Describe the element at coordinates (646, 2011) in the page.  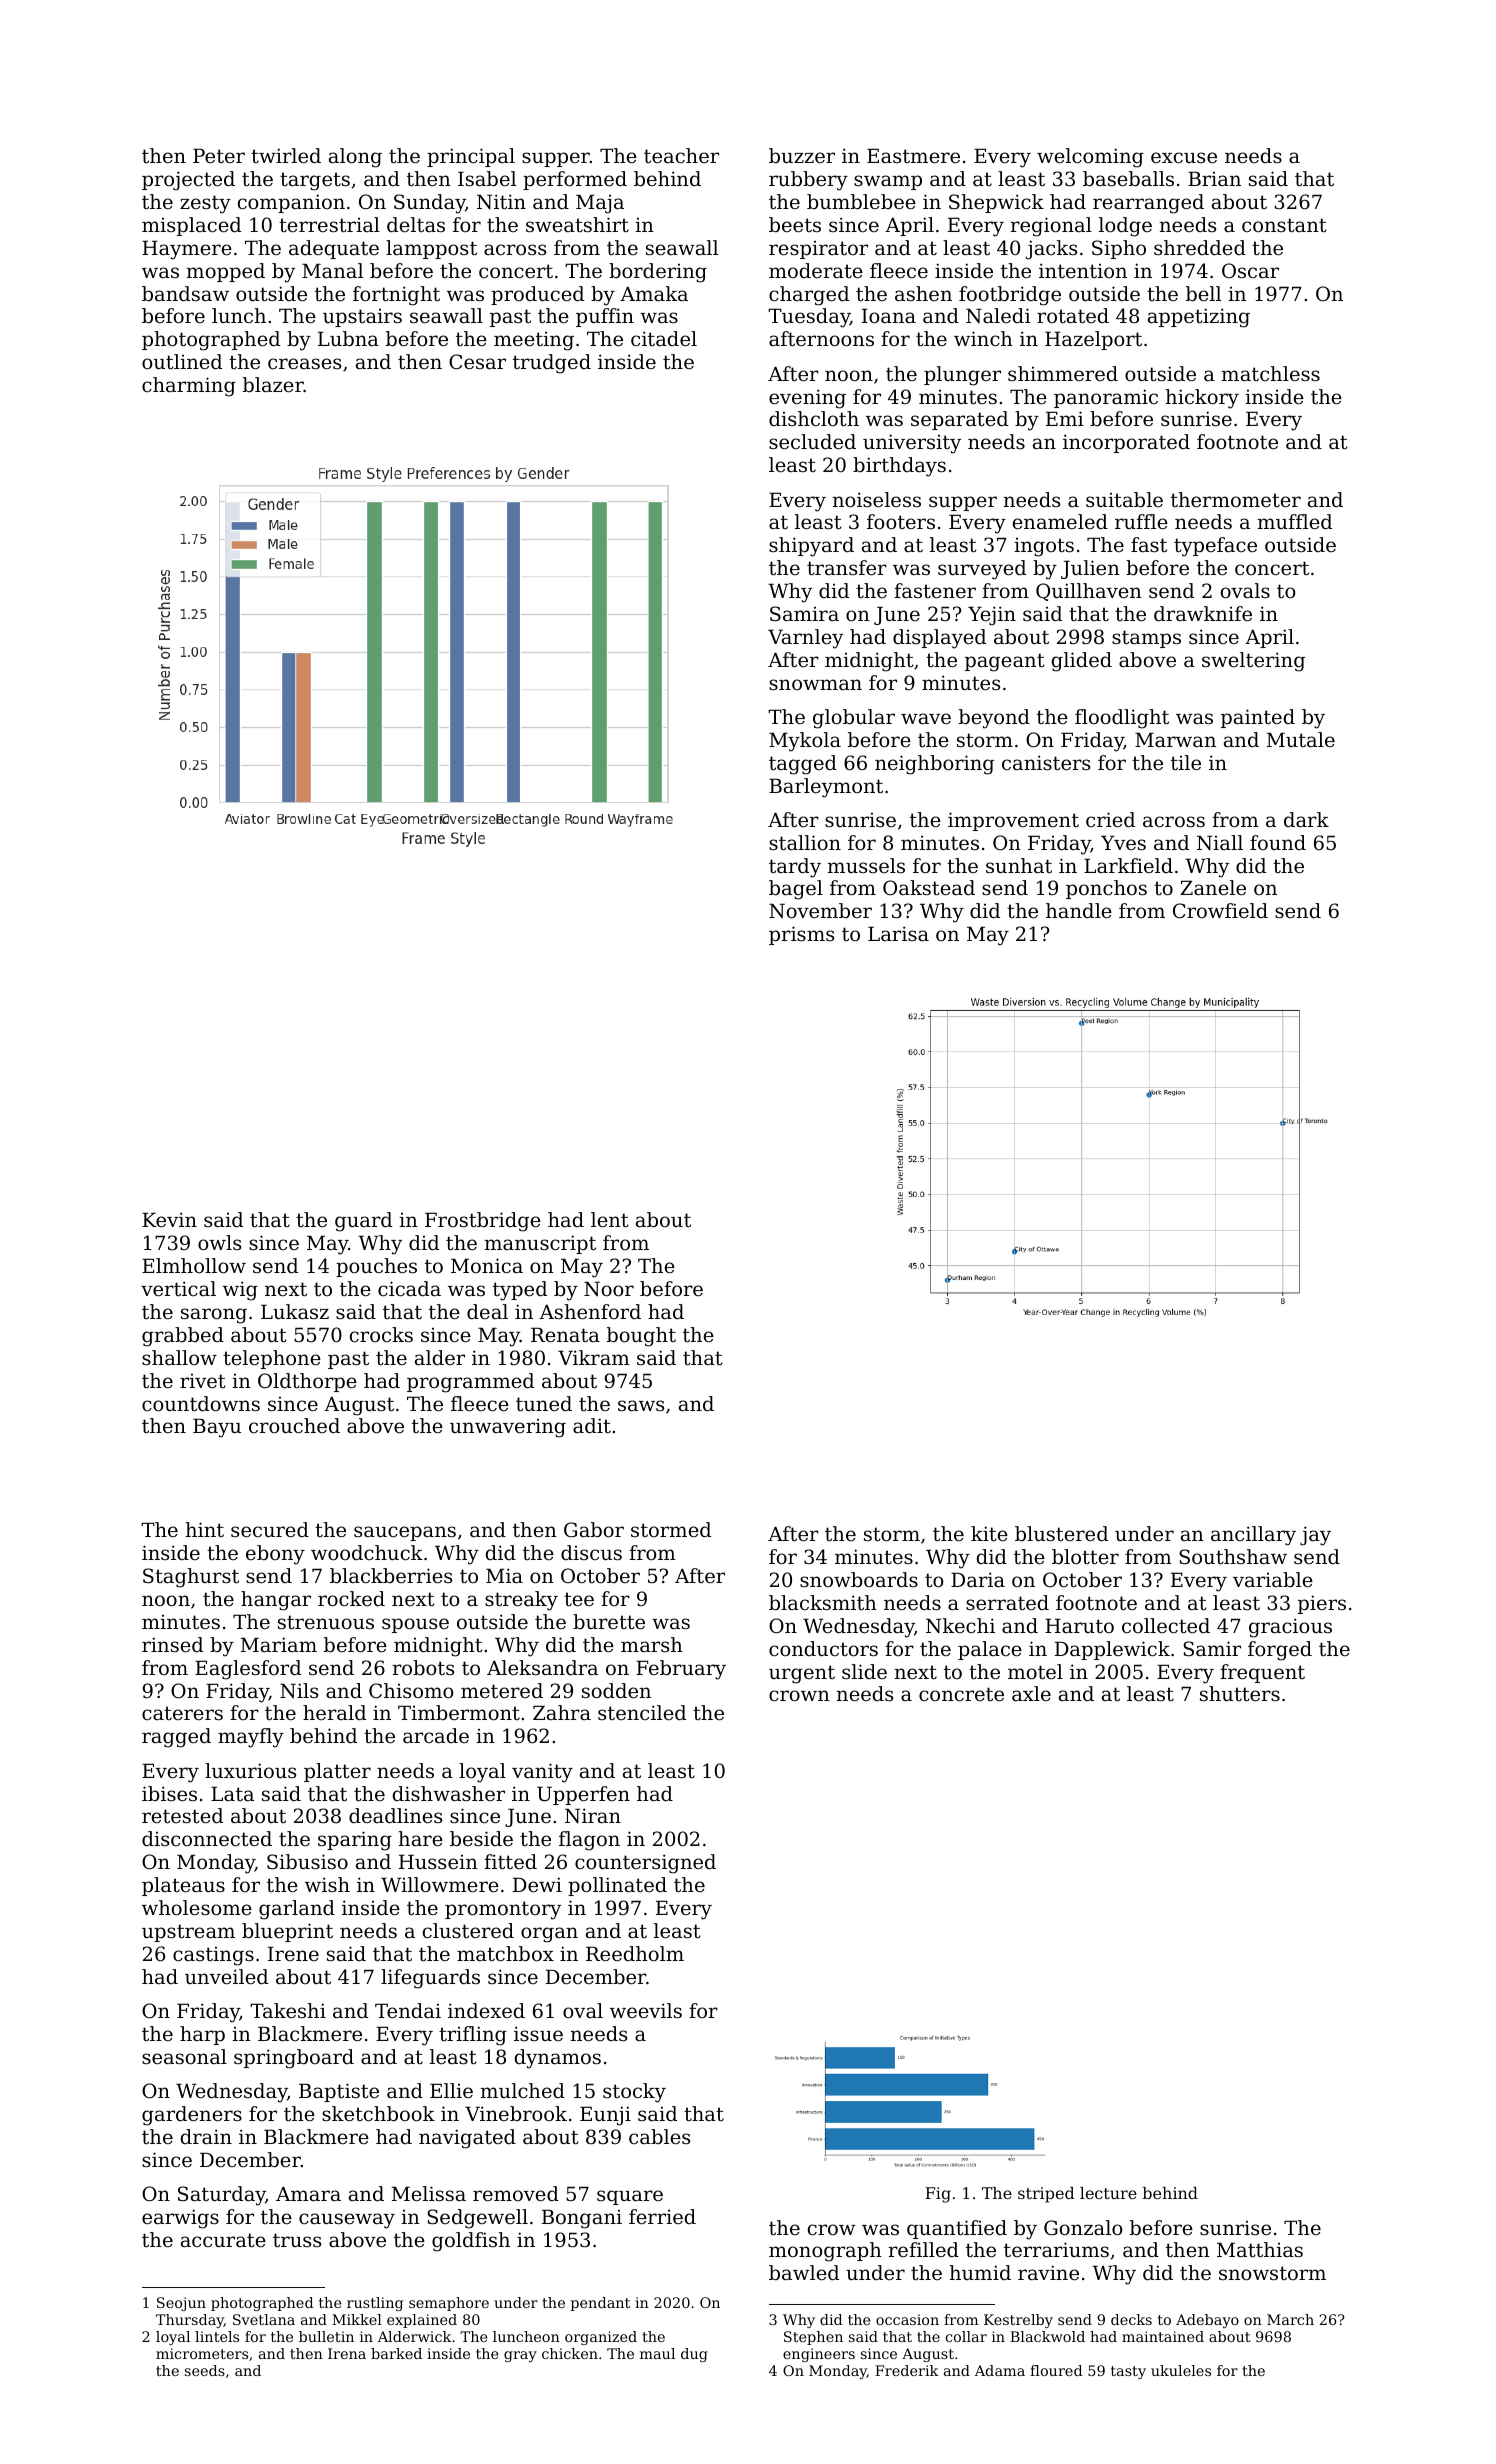
I see `weevils` at that location.
